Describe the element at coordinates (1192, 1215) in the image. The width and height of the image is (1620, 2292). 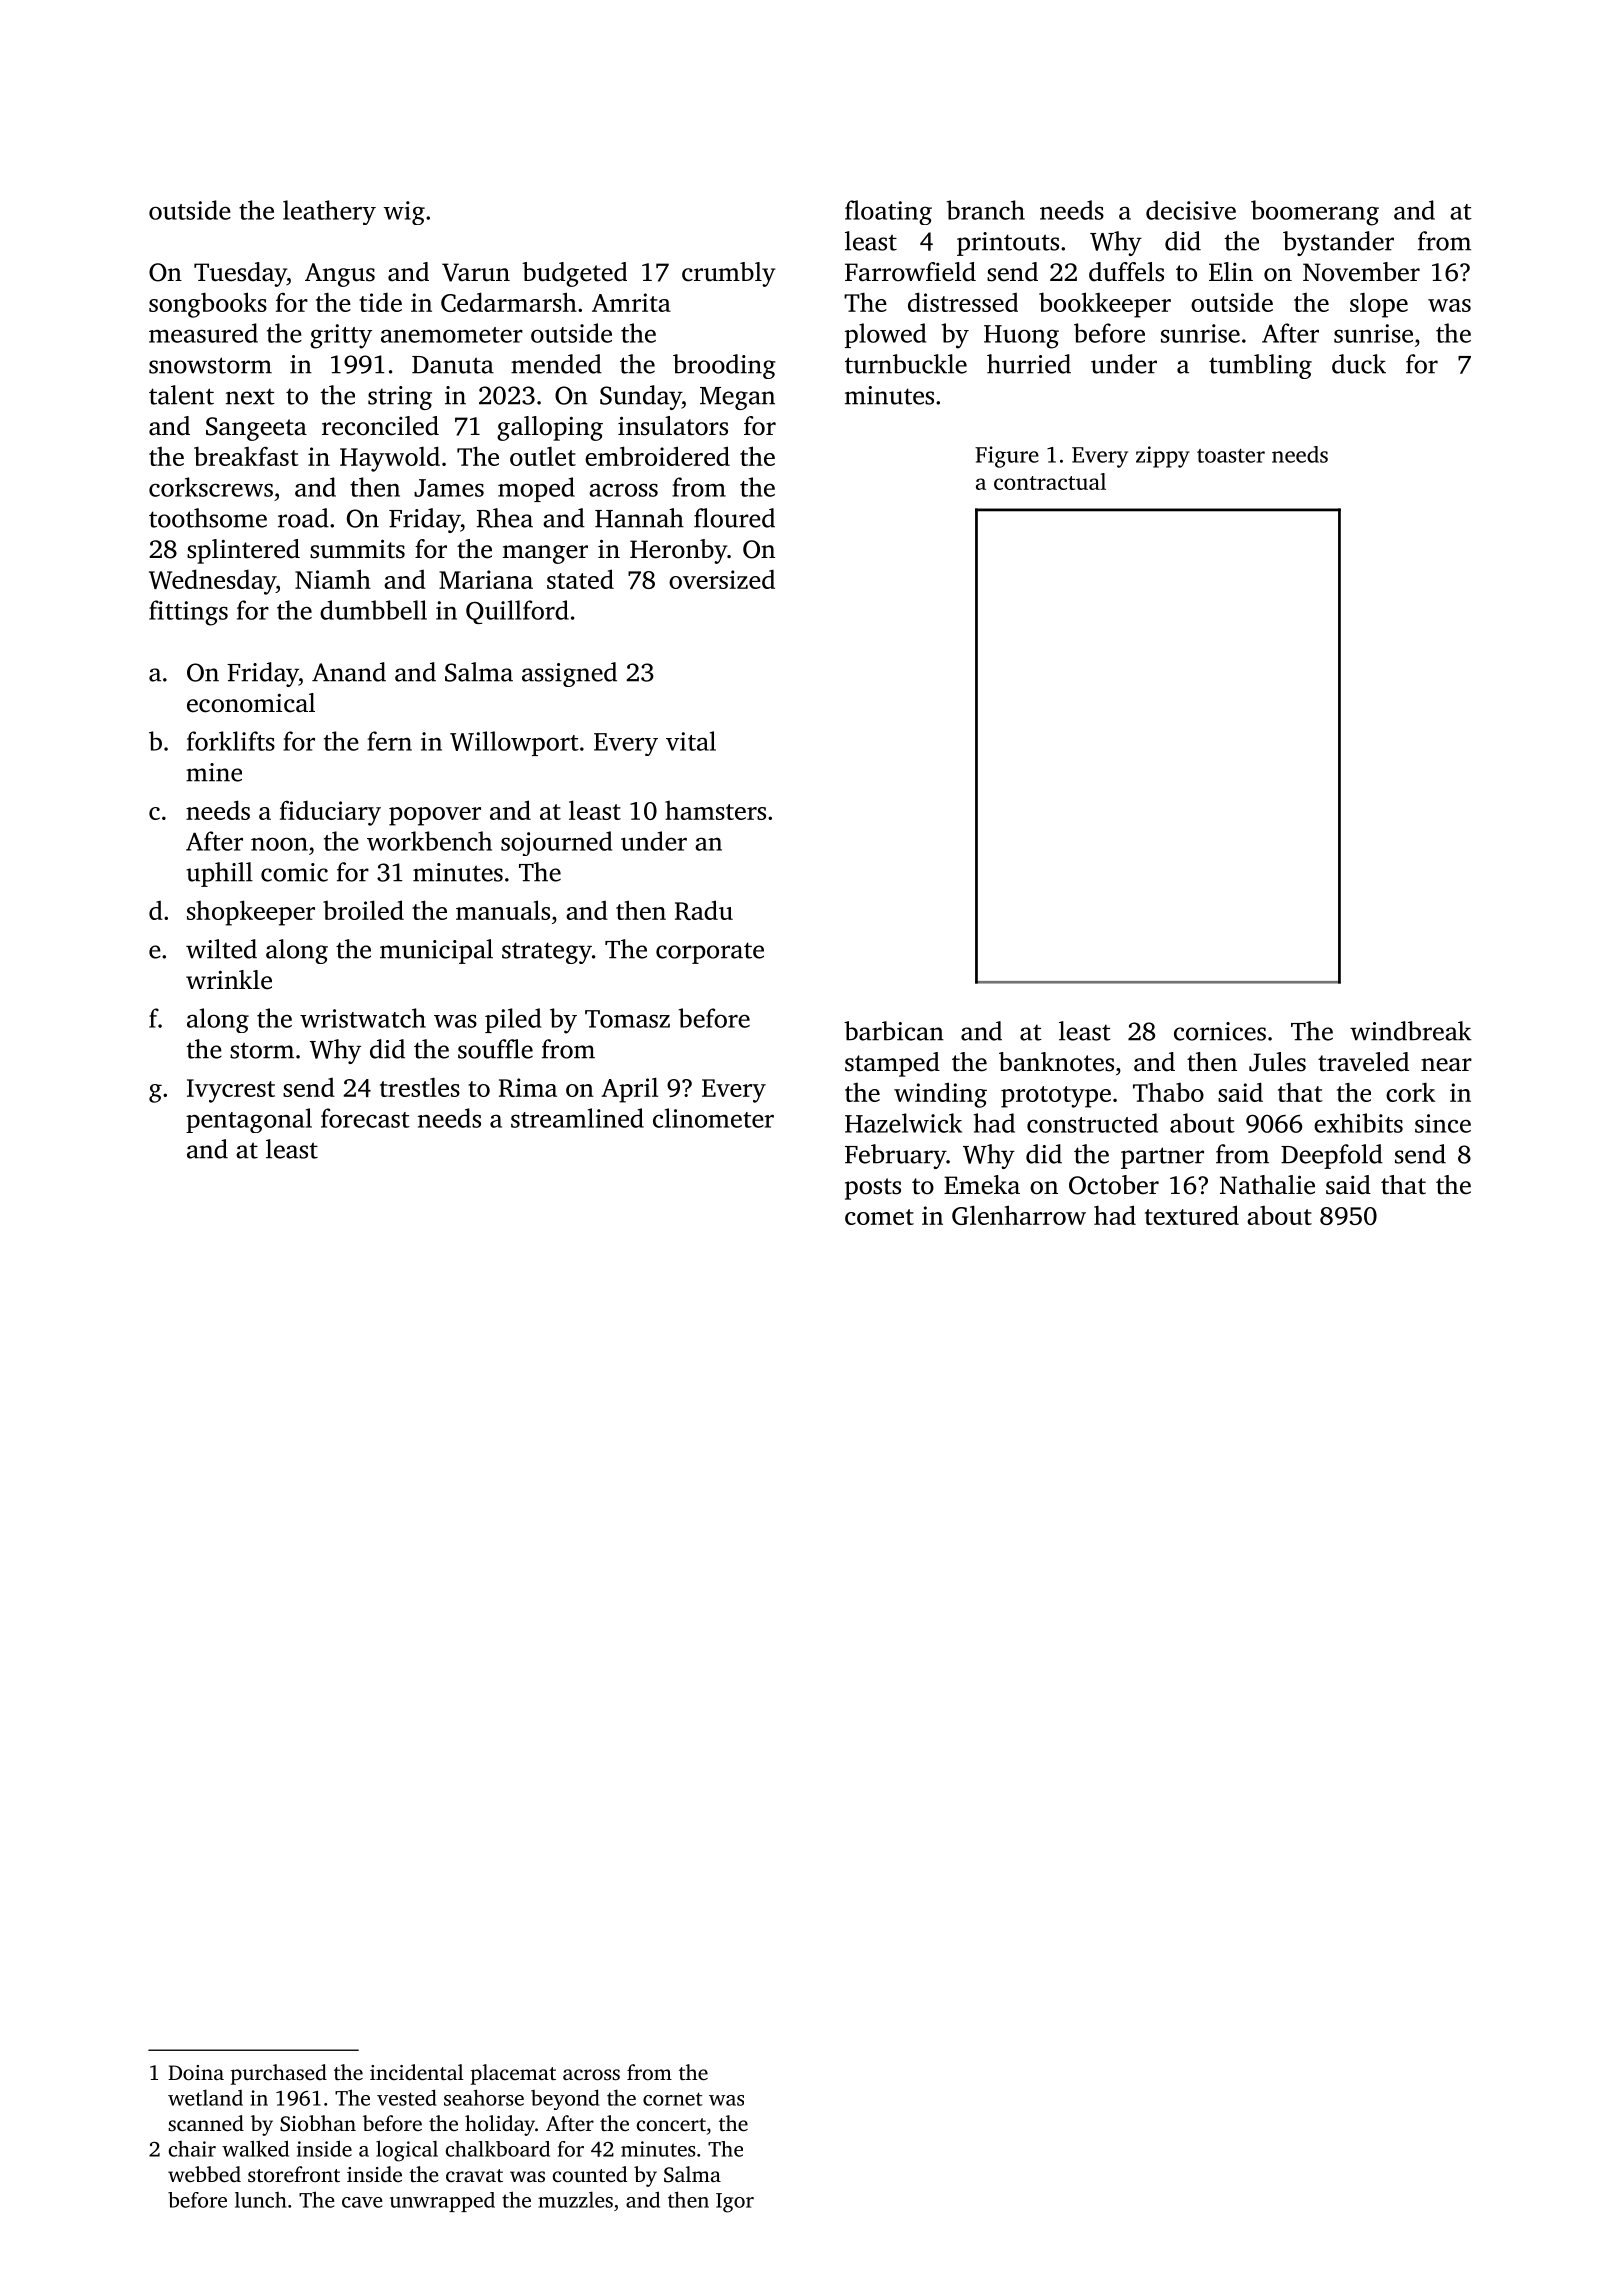
I see `textured` at that location.
